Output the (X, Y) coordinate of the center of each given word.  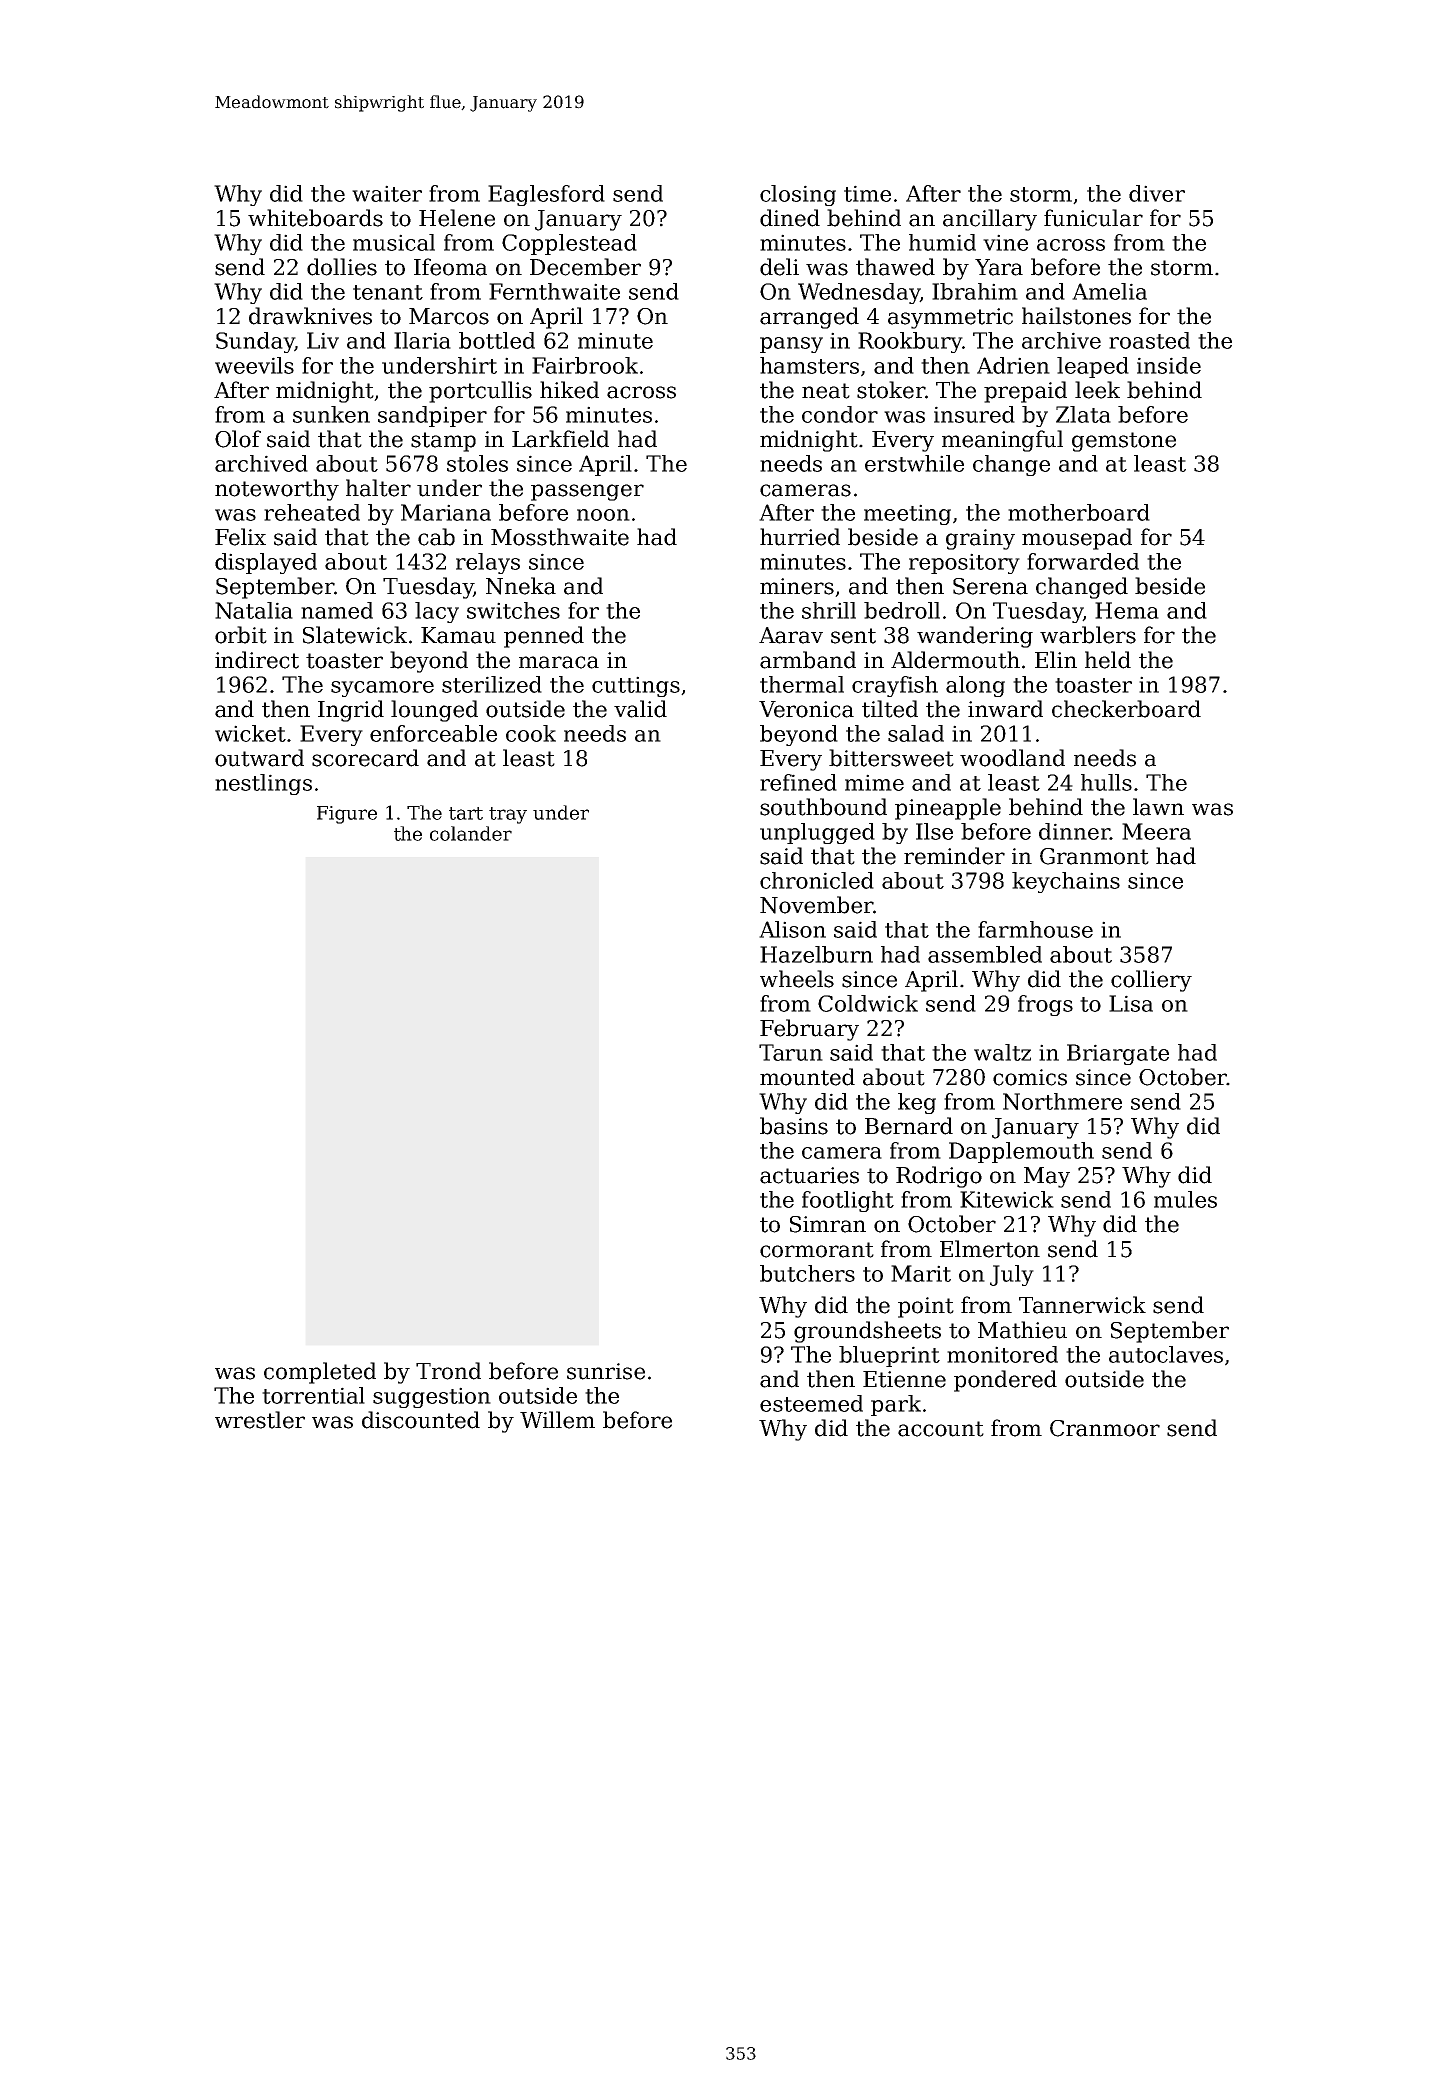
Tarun (791, 1052)
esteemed (811, 1403)
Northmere (1062, 1101)
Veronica (806, 709)
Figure (347, 815)
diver (1157, 193)
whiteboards (315, 218)
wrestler (260, 1420)
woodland (1012, 758)
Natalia (254, 610)
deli (779, 267)
